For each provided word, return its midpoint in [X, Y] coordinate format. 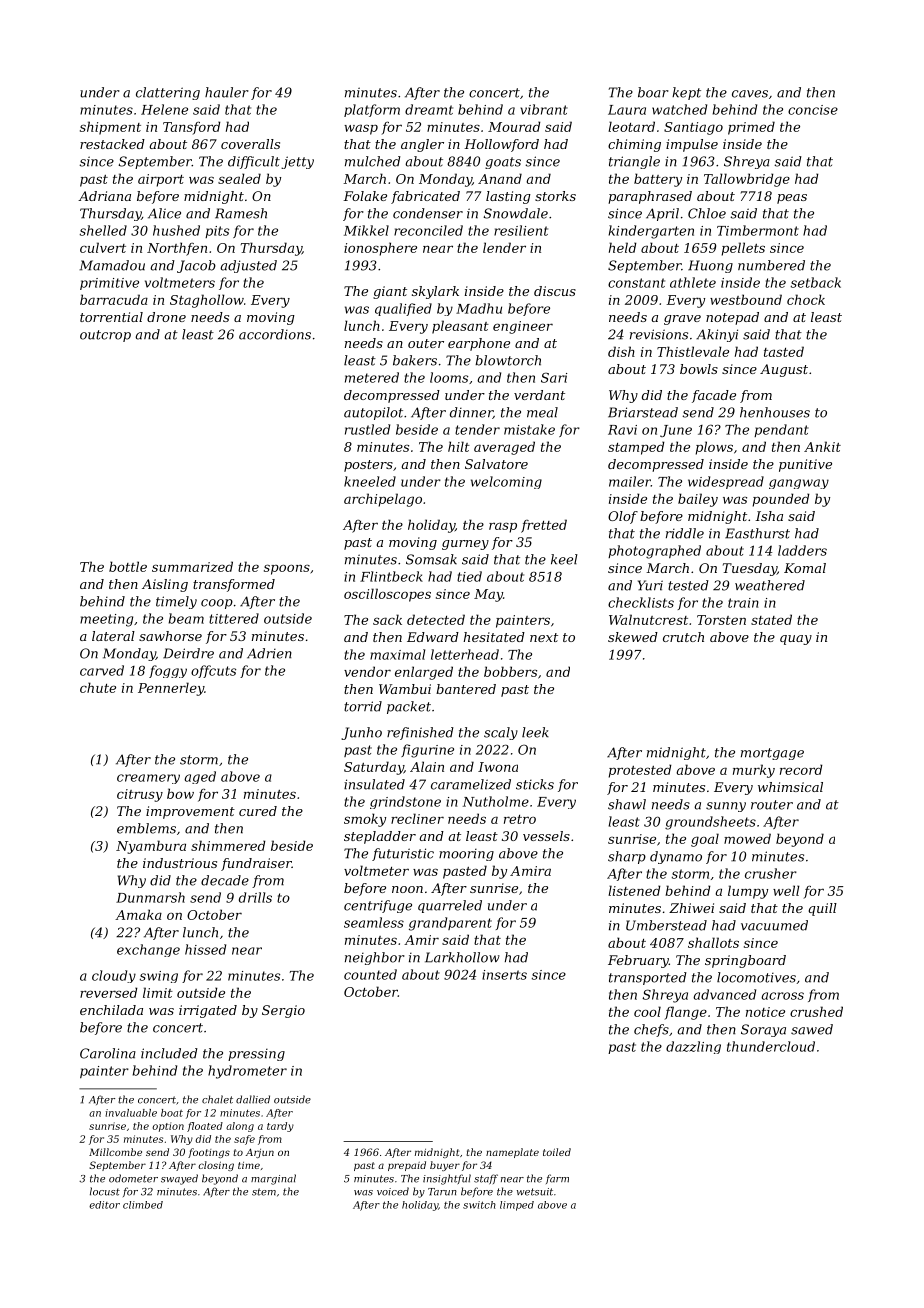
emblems [146, 828]
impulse [692, 145]
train [743, 603]
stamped [636, 448]
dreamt [429, 109]
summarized [192, 566]
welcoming [506, 482]
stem [264, 1192]
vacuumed [774, 925]
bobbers [510, 671]
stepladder [380, 837]
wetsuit [535, 1192]
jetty [297, 162]
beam [186, 618]
